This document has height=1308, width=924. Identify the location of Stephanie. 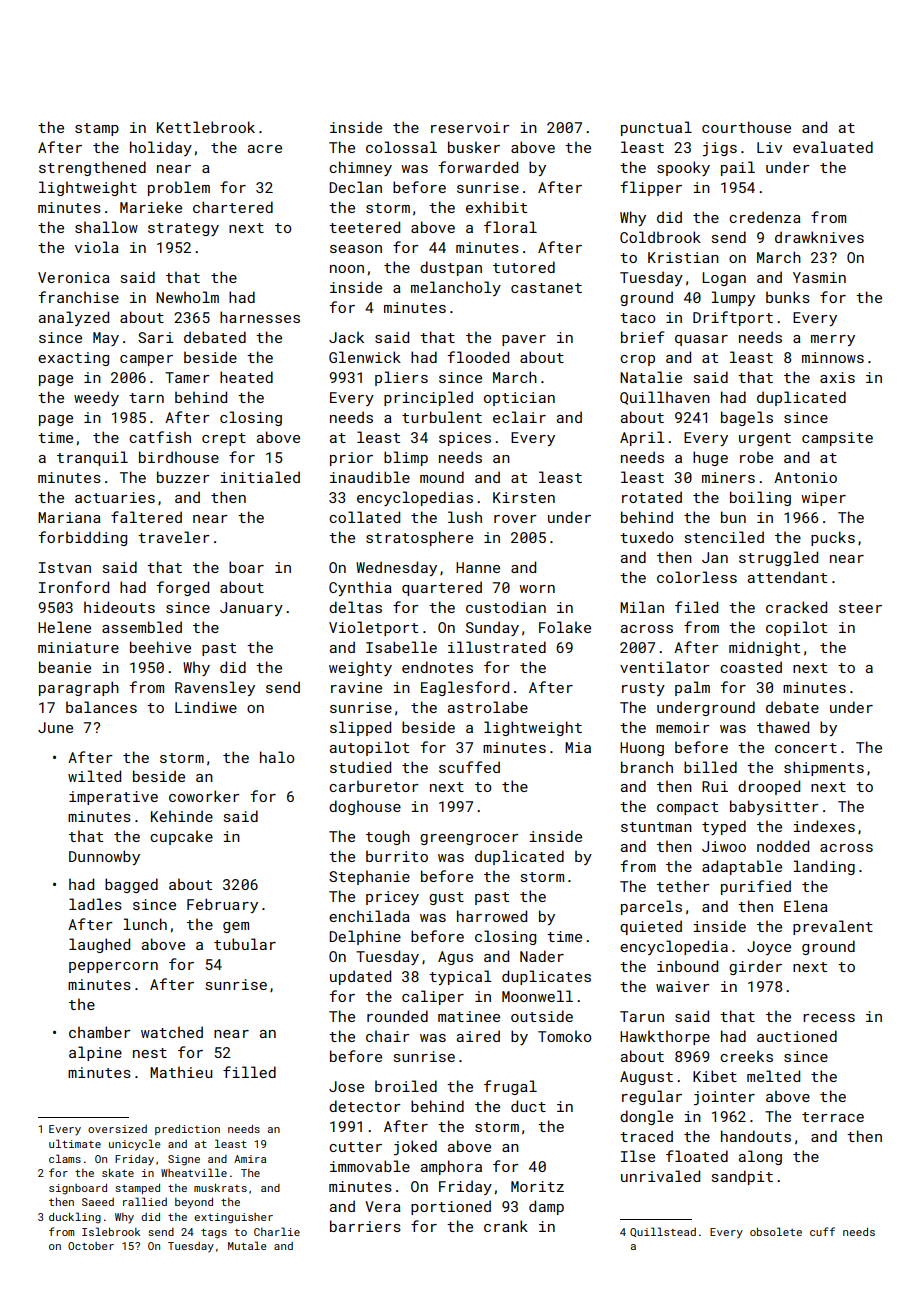
(369, 877).
